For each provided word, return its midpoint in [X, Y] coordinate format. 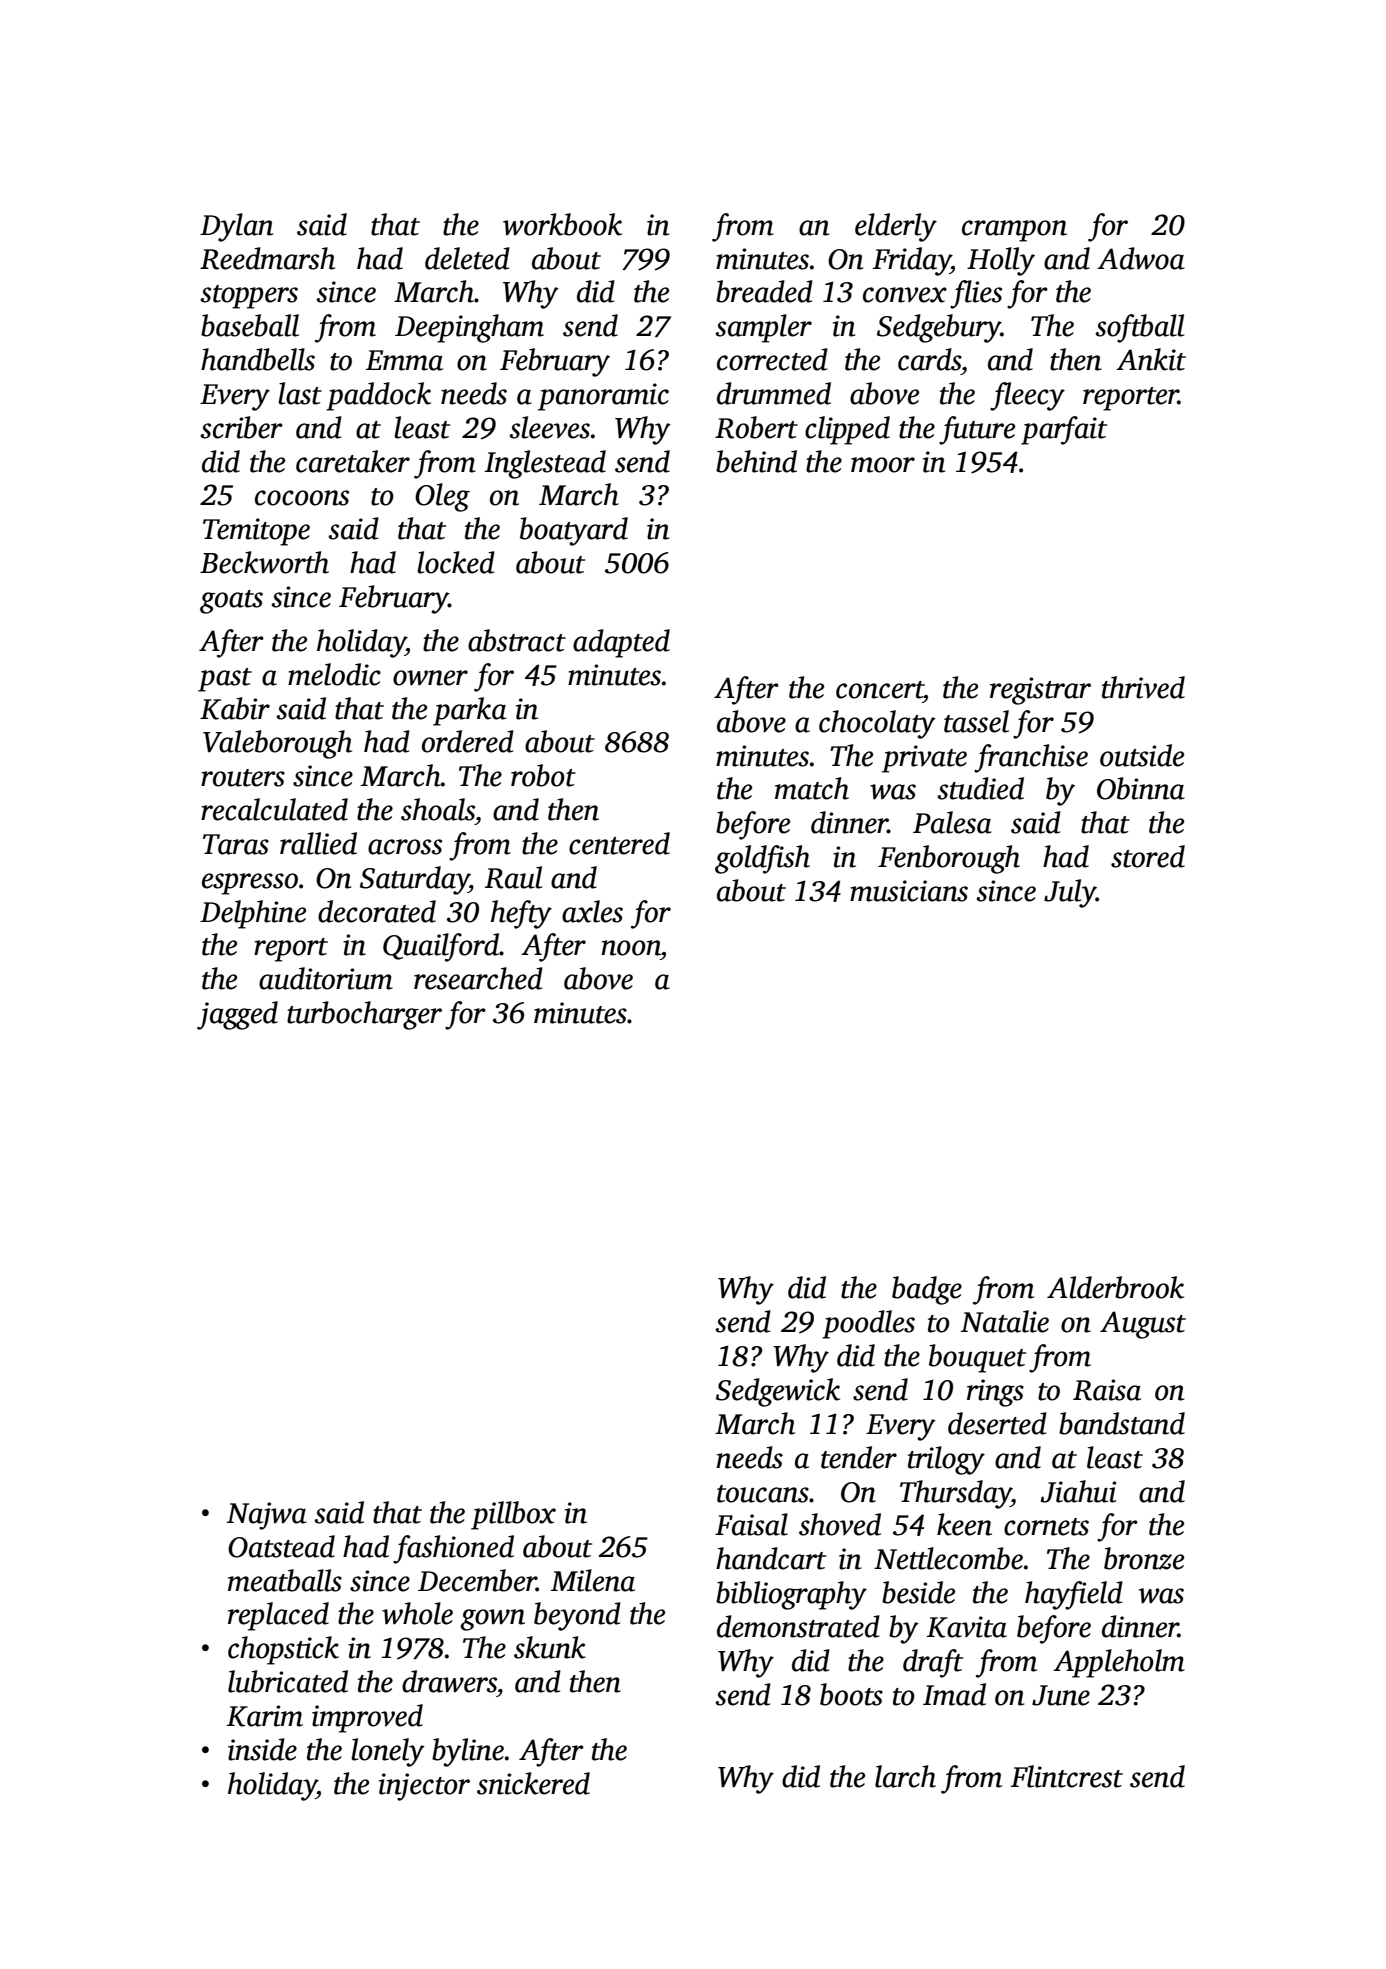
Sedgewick [778, 1392]
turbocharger [364, 1015]
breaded [764, 291]
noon [631, 948]
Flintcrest [1067, 1776]
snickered [533, 1783]
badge [927, 1290]
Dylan [236, 227]
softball [1139, 328]
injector [424, 1787]
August [1143, 1325]
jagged [237, 1015]
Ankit [1151, 359]
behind [756, 461]
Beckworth [264, 562]
